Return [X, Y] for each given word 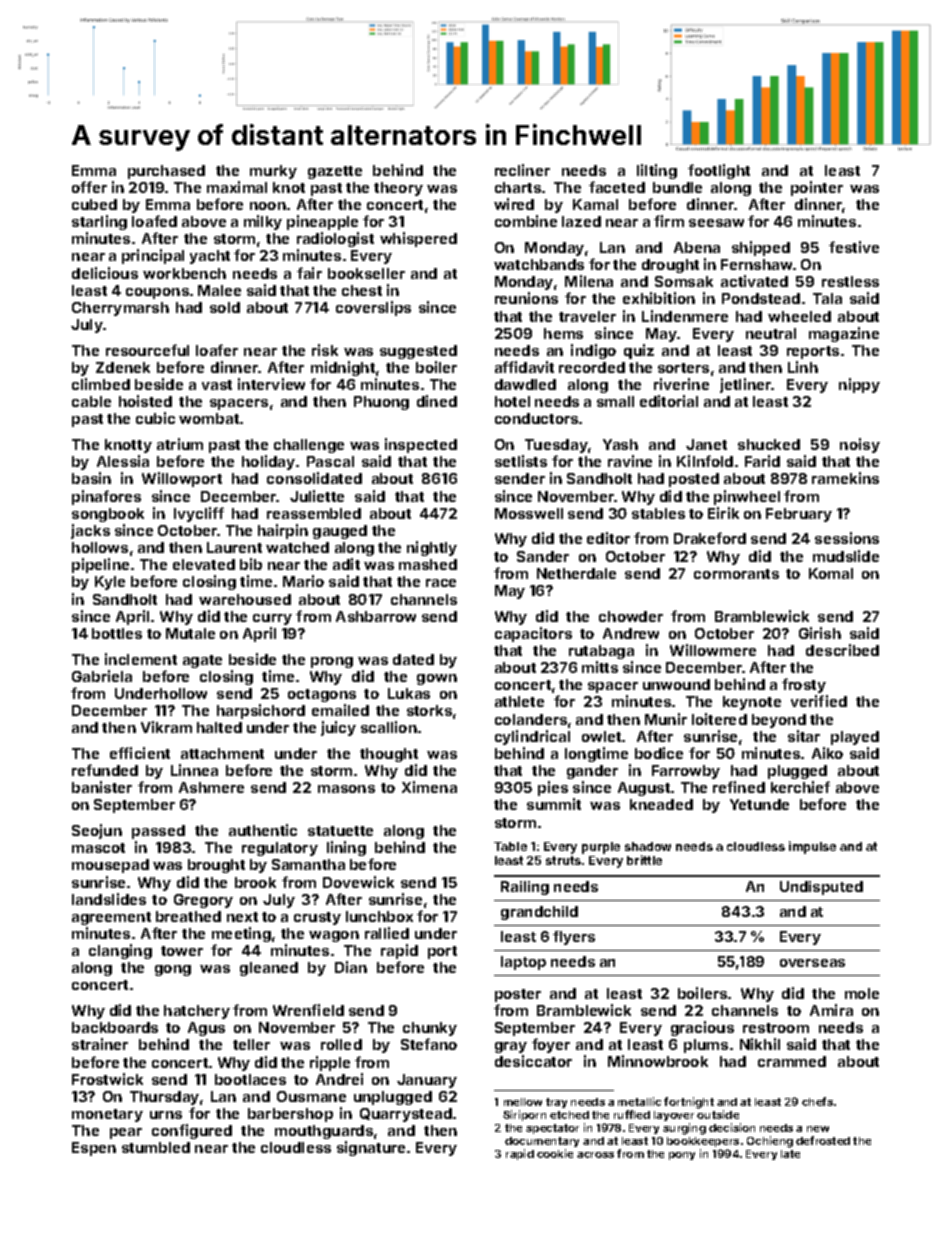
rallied [387, 933]
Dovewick [358, 882]
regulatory [280, 849]
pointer [817, 188]
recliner [522, 170]
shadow [648, 846]
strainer [100, 1044]
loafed [154, 221]
